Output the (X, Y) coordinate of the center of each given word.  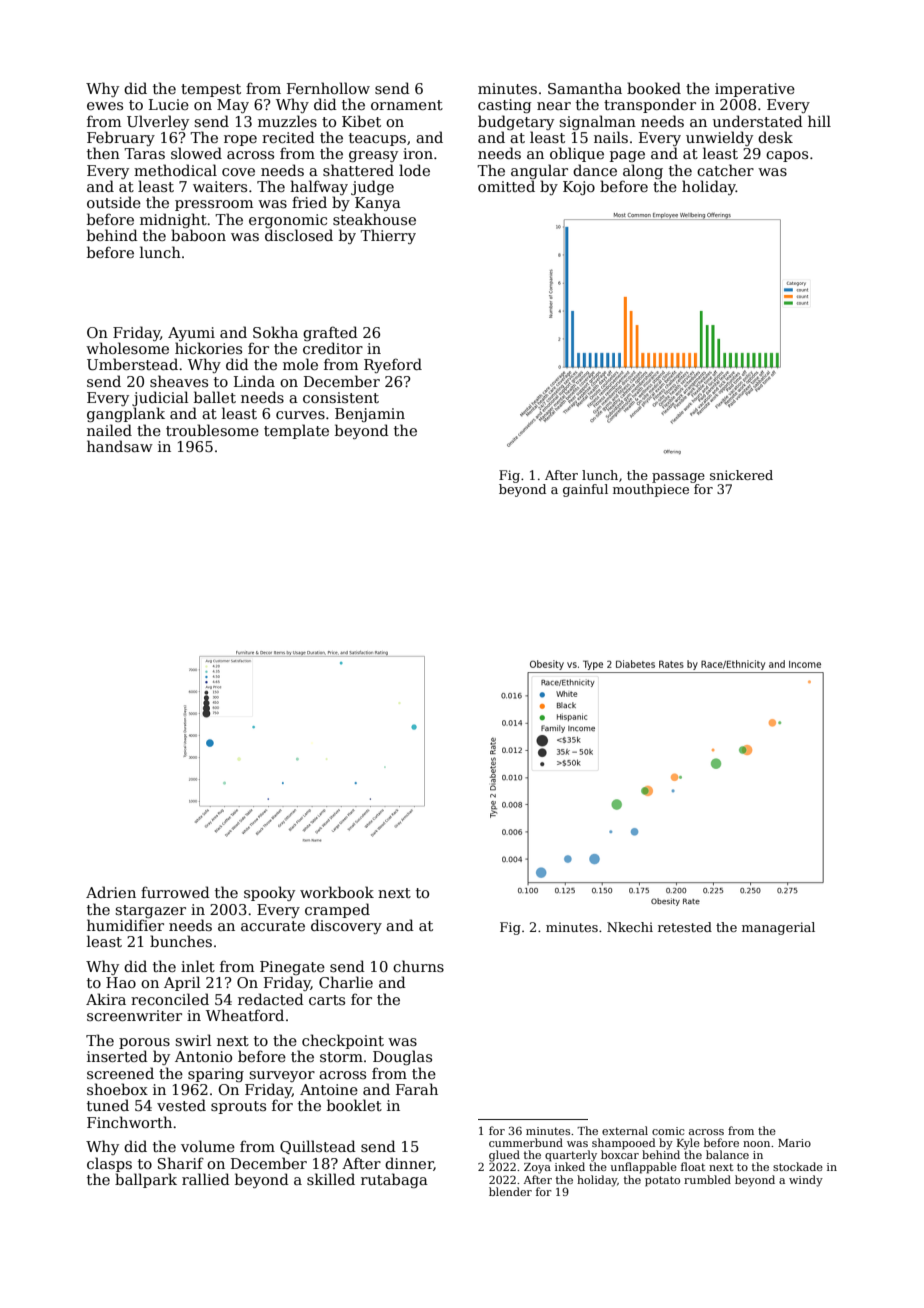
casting (504, 106)
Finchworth (129, 1122)
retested (685, 927)
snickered (741, 475)
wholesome (127, 348)
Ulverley (158, 122)
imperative (755, 90)
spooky (269, 893)
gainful (585, 490)
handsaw (120, 446)
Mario (794, 1143)
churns (418, 966)
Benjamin (370, 415)
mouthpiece (651, 490)
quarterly (571, 1156)
